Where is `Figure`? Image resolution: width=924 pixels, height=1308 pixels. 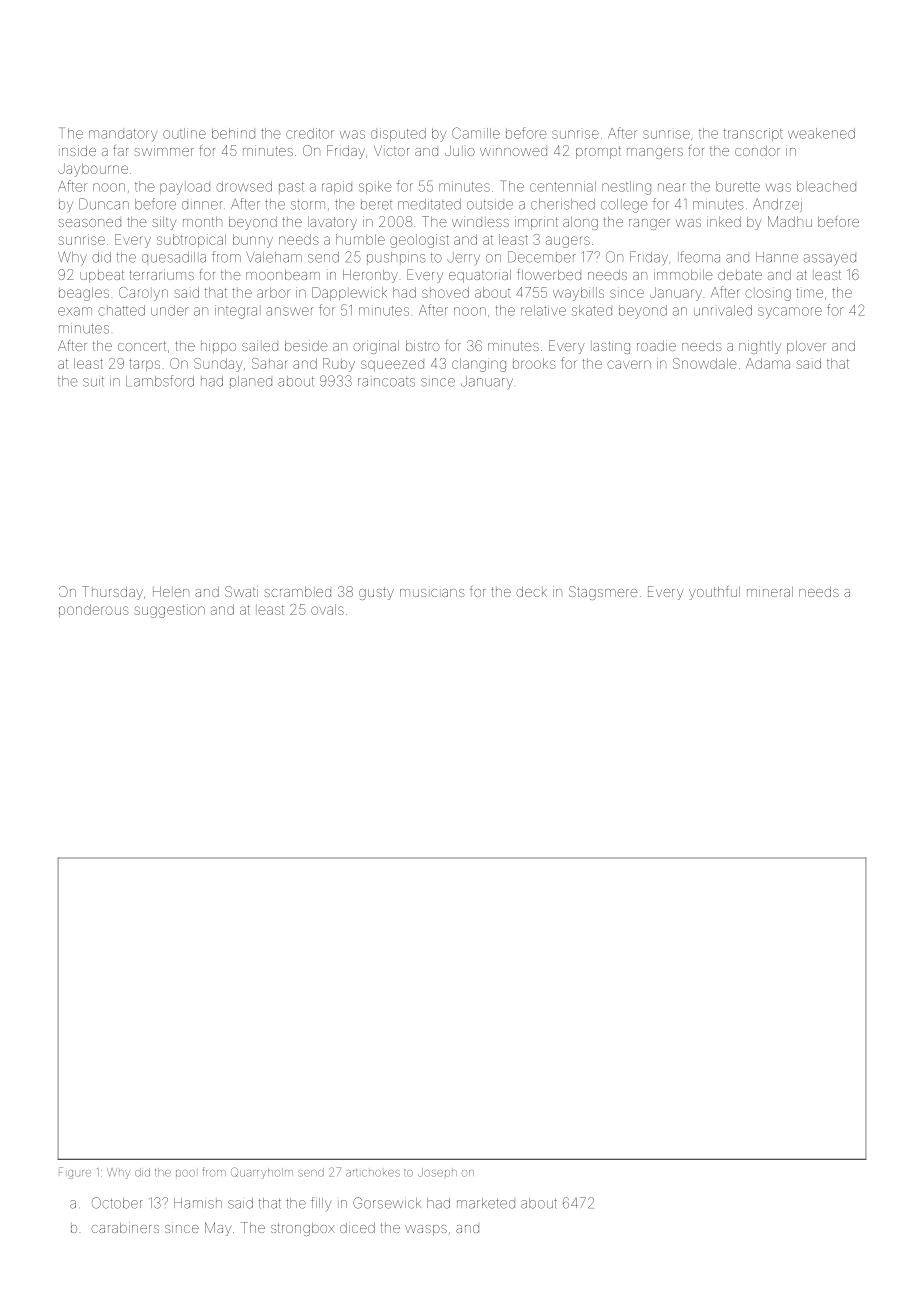
Figure is located at coordinates (75, 1173).
